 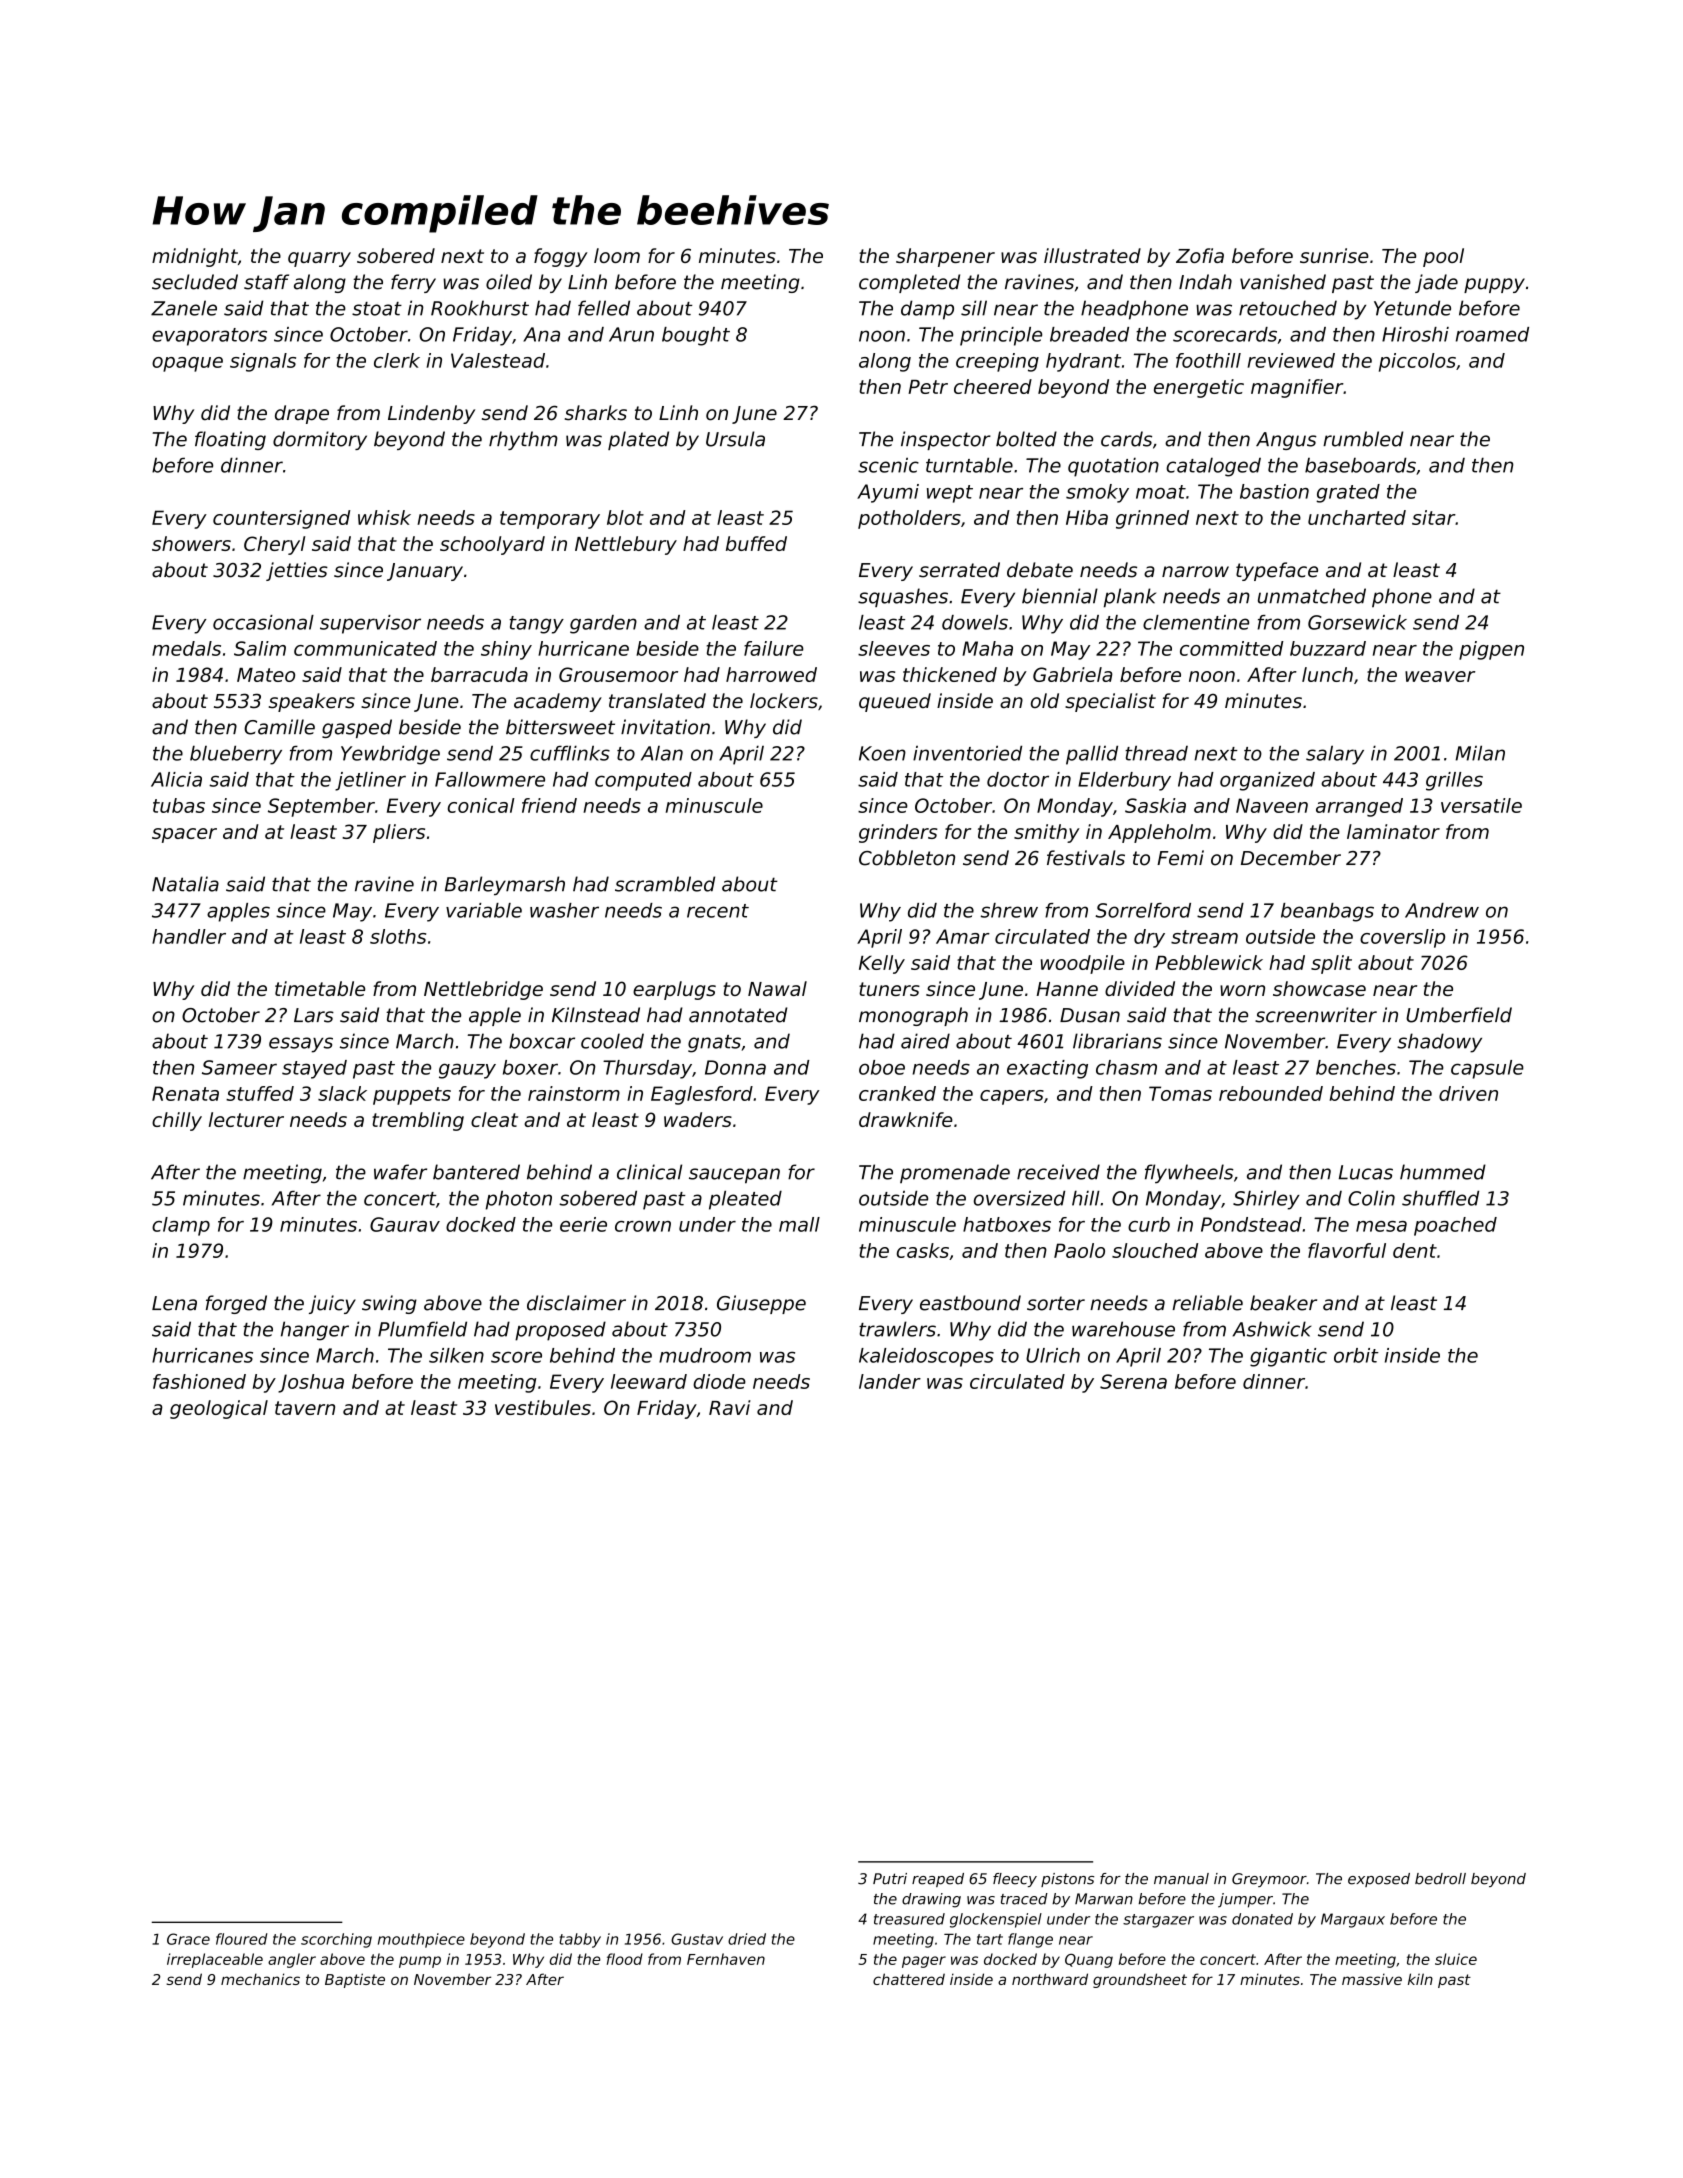 What do you see at coordinates (184, 308) in the screenshot?
I see `Zanele` at bounding box center [184, 308].
